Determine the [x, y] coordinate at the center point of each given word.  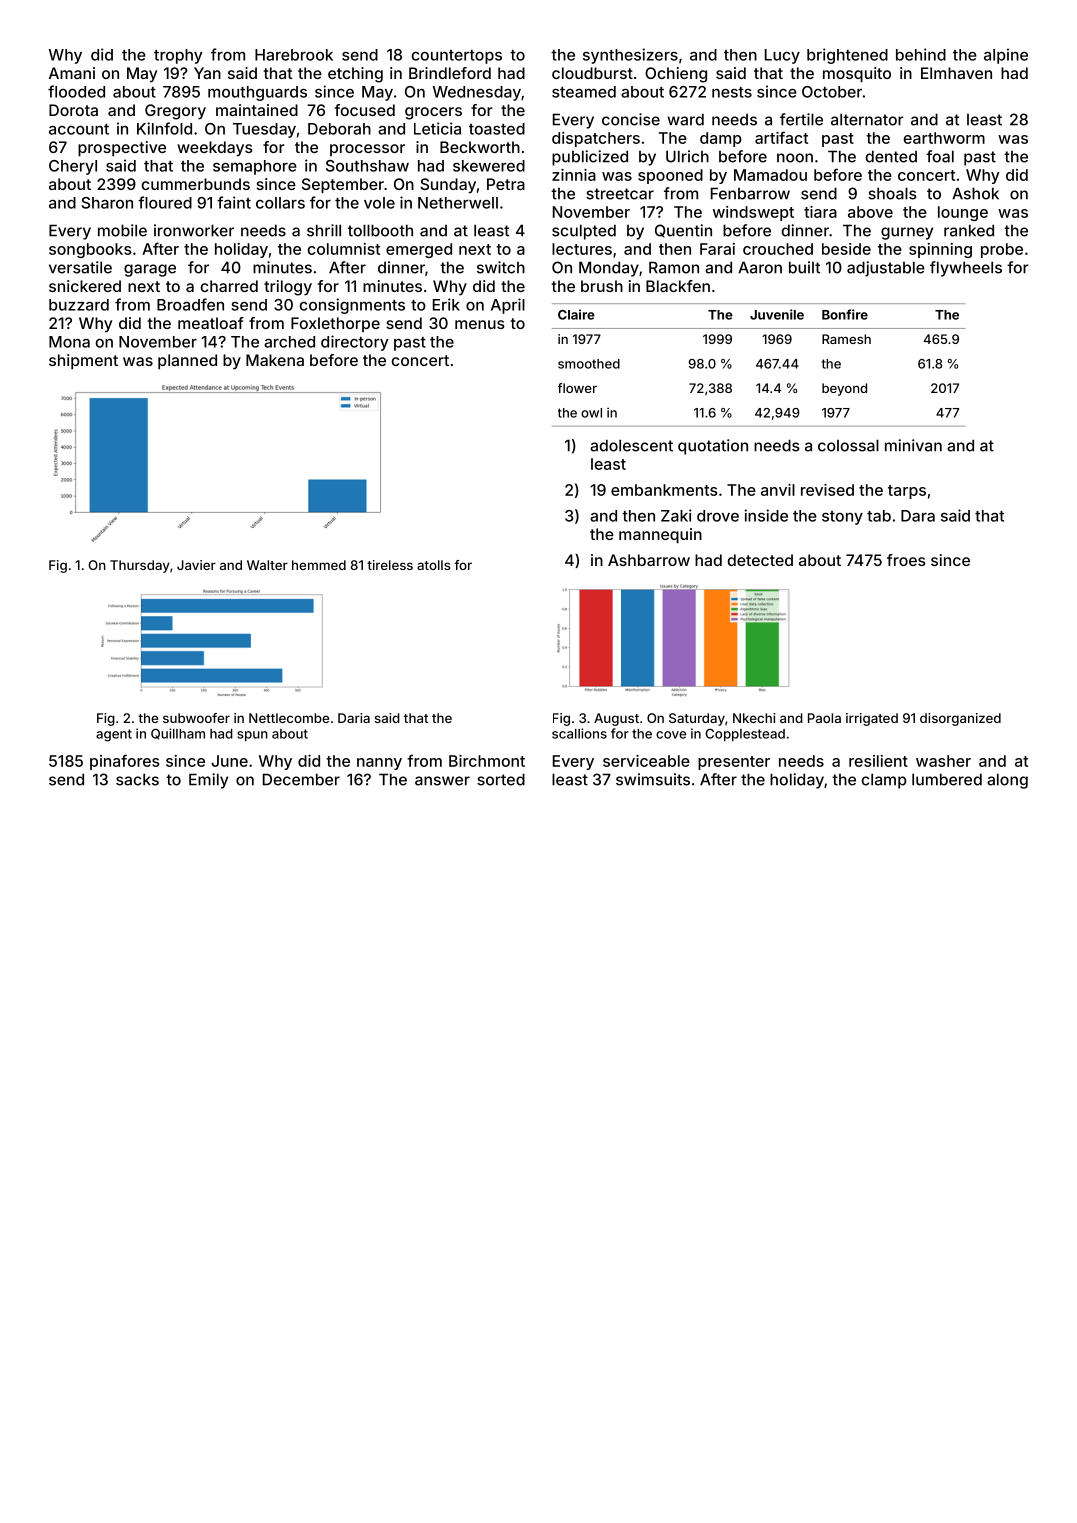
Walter [267, 565]
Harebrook [294, 55]
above [870, 212]
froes [906, 560]
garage [150, 270]
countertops [456, 57]
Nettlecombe [289, 718]
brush [602, 286]
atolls [434, 565]
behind [921, 54]
